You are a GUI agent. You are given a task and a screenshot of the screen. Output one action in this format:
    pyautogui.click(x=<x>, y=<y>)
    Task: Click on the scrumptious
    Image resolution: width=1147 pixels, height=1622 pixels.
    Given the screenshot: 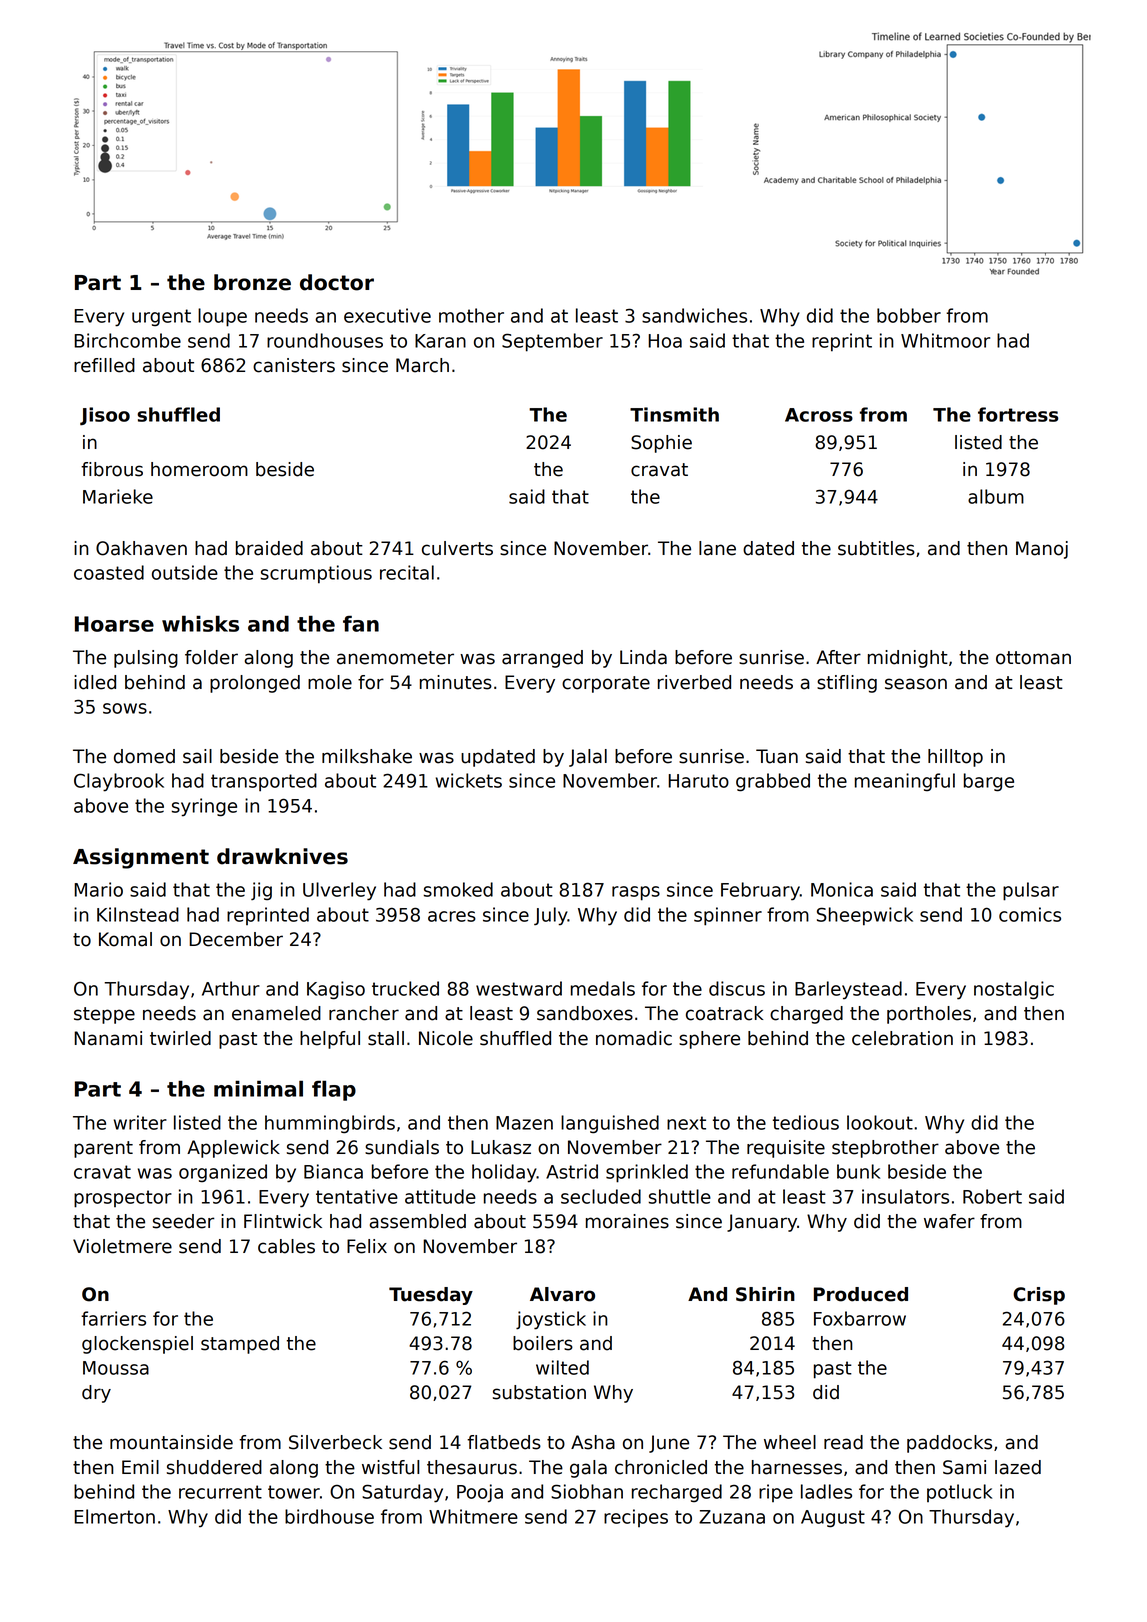 What is the action you would take?
    pyautogui.click(x=316, y=574)
